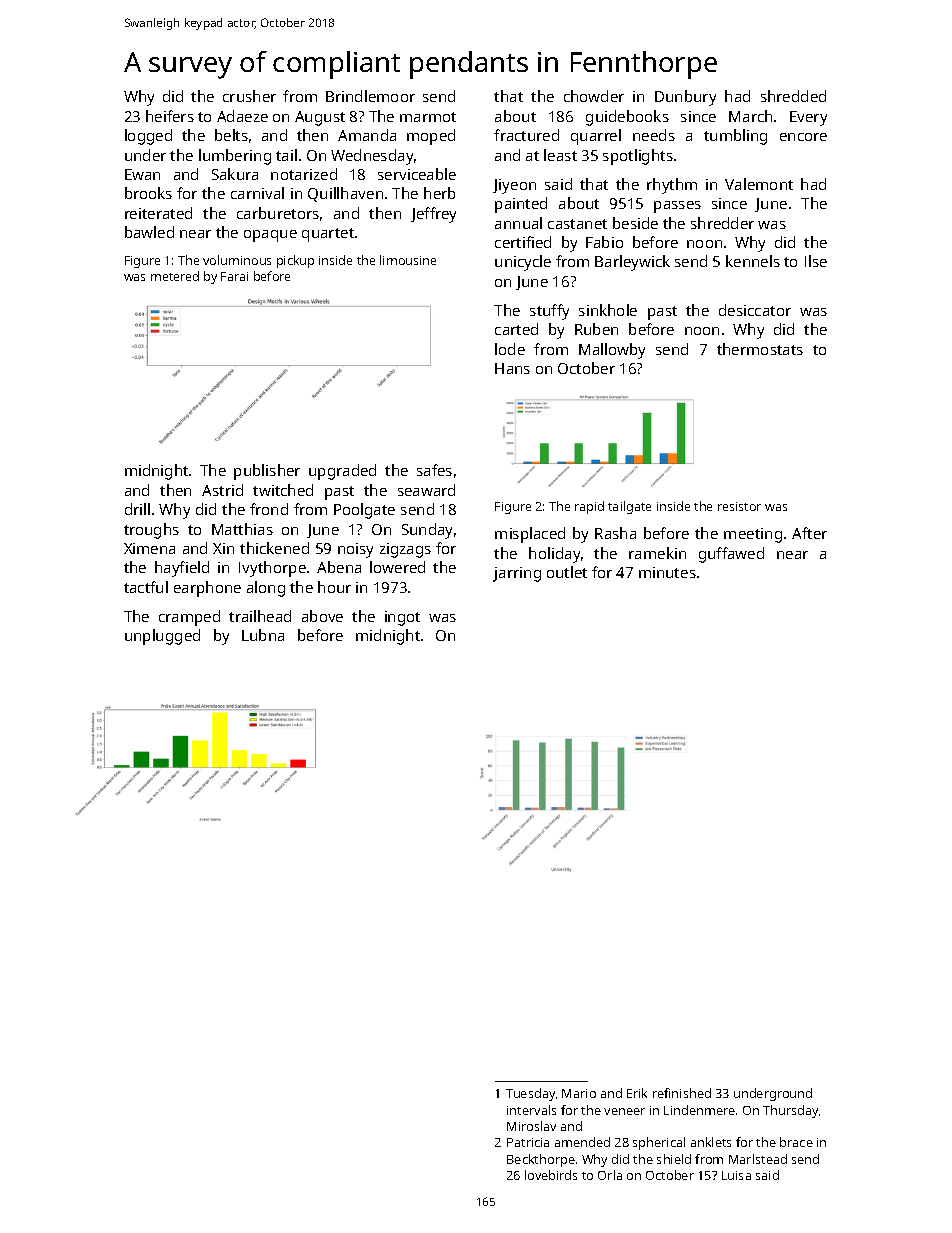 Image resolution: width=952 pixels, height=1233 pixels. I want to click on resistor, so click(739, 506).
